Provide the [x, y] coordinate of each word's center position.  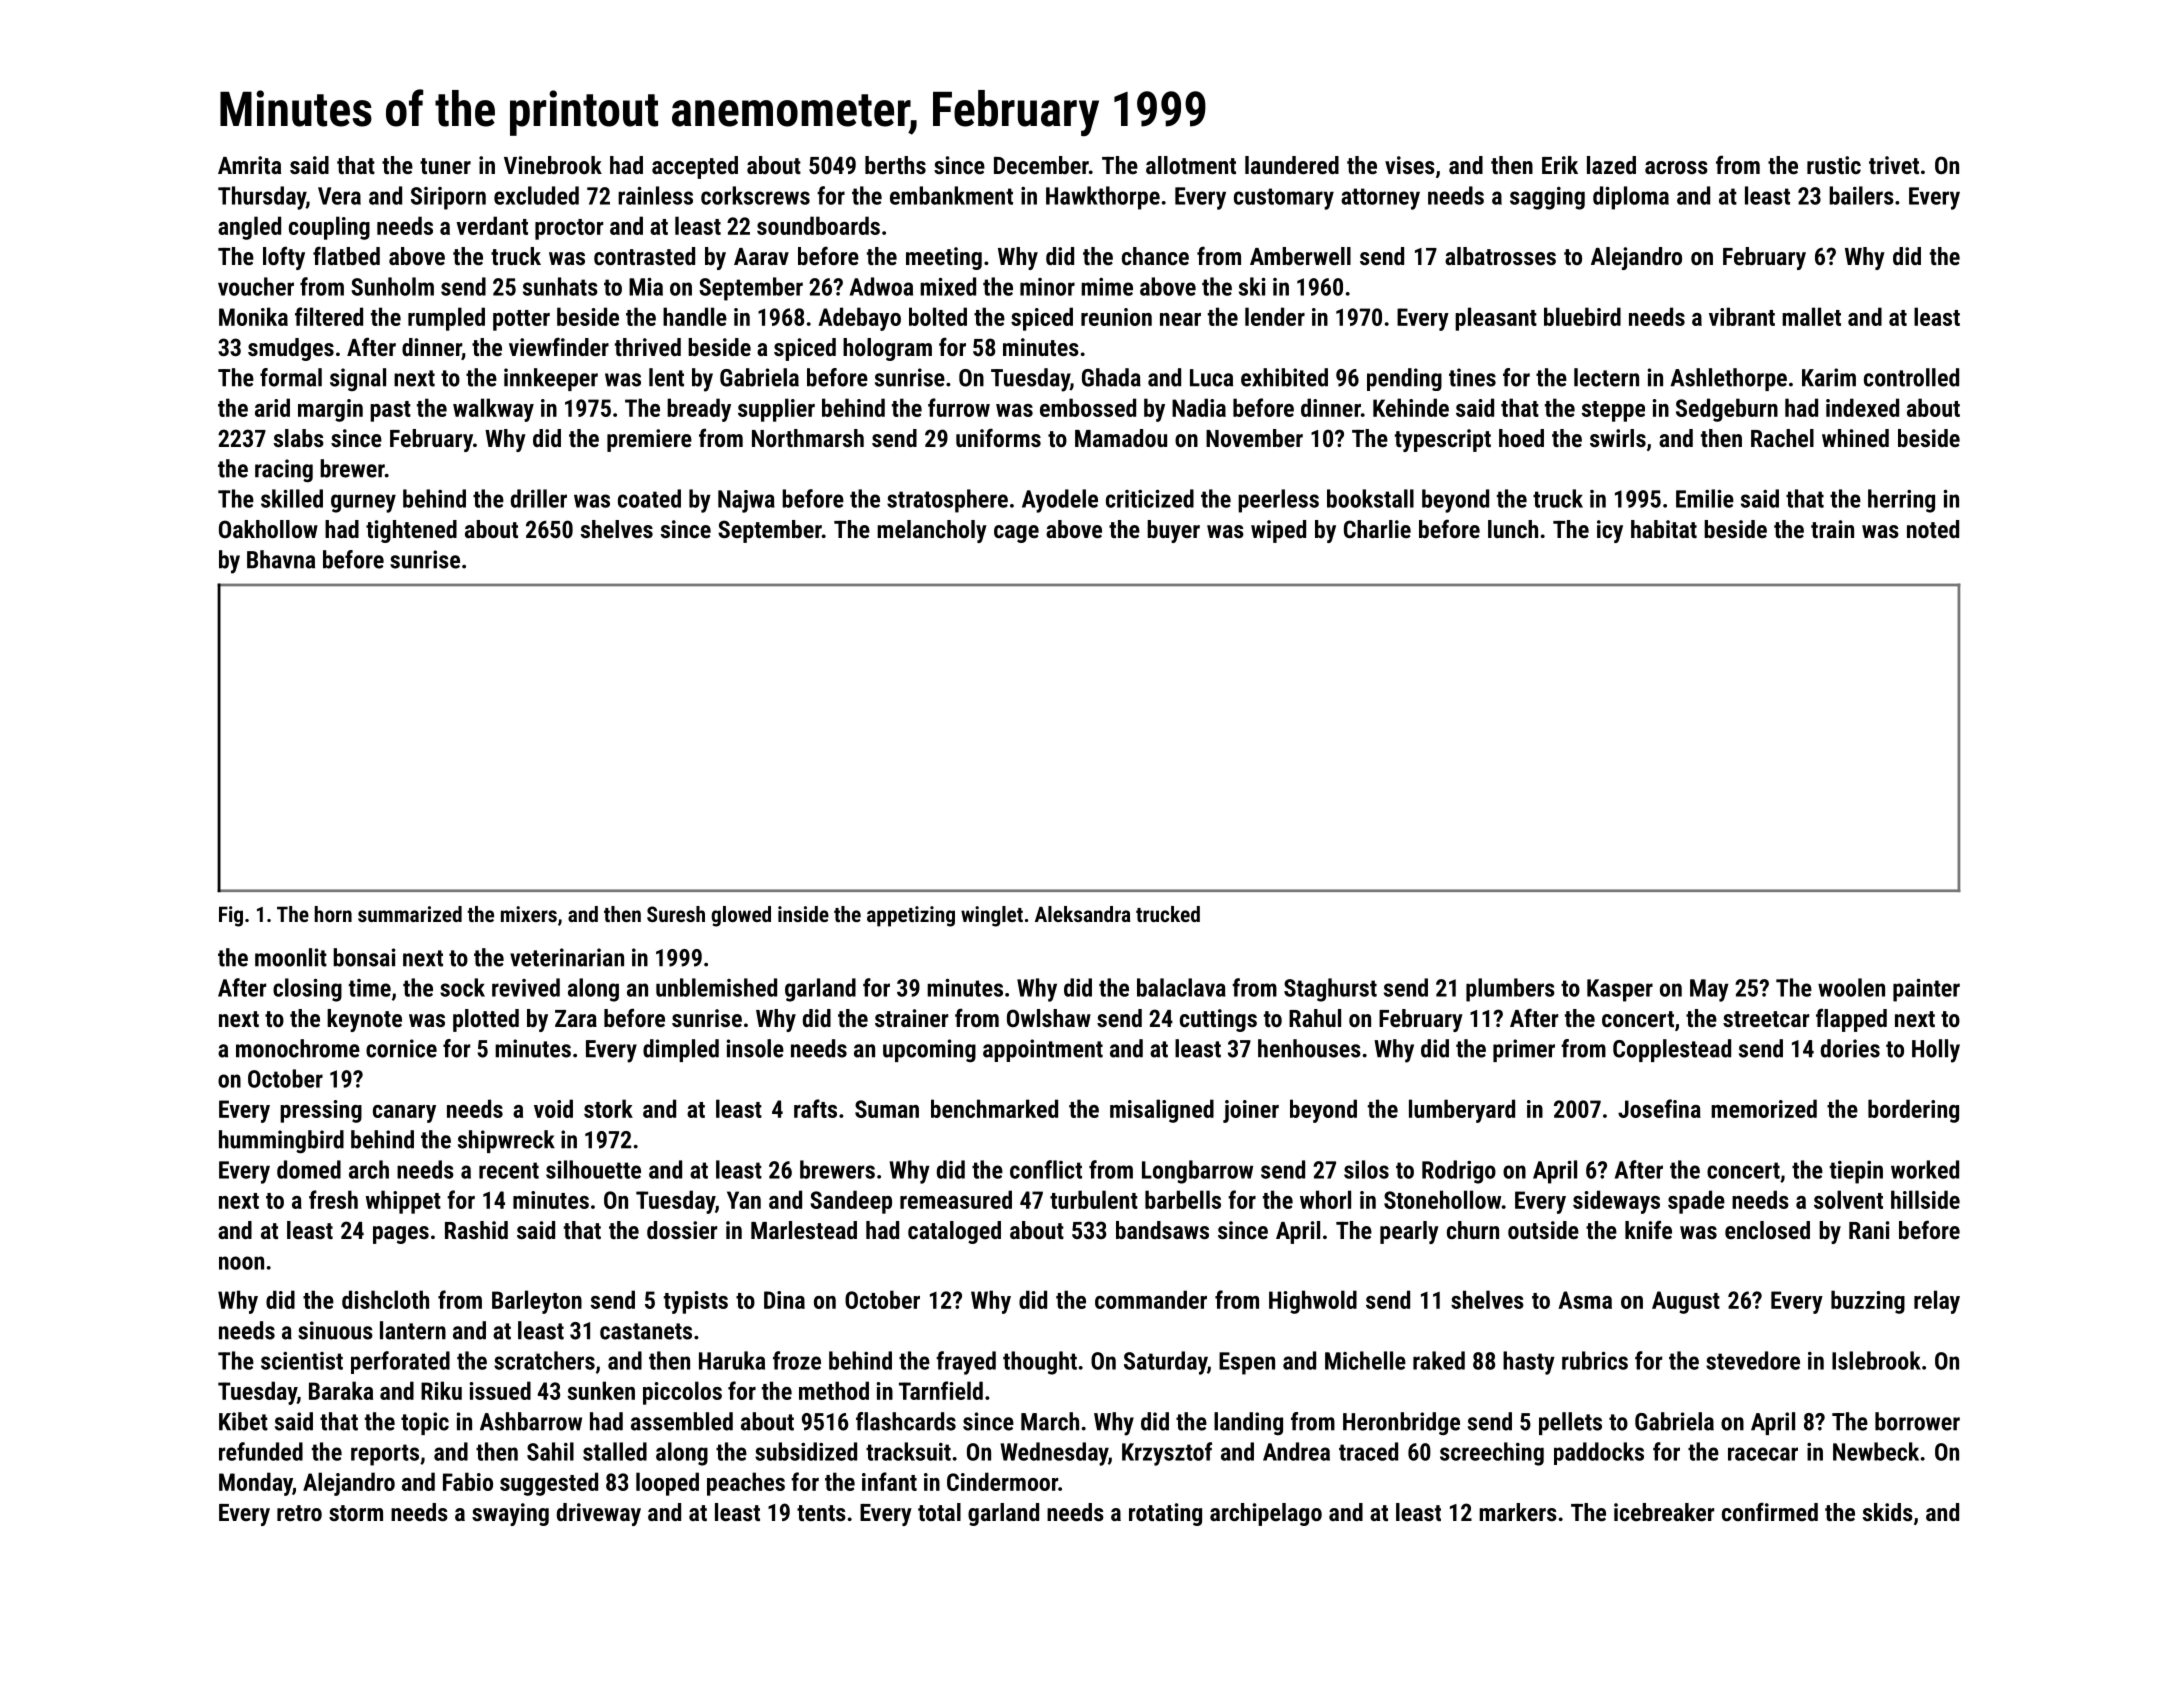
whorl [1325, 1199]
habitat [1664, 529]
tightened [411, 531]
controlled [1911, 377]
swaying [510, 1514]
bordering [1913, 1111]
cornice [401, 1048]
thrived [648, 347]
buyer [1173, 531]
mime [1107, 287]
